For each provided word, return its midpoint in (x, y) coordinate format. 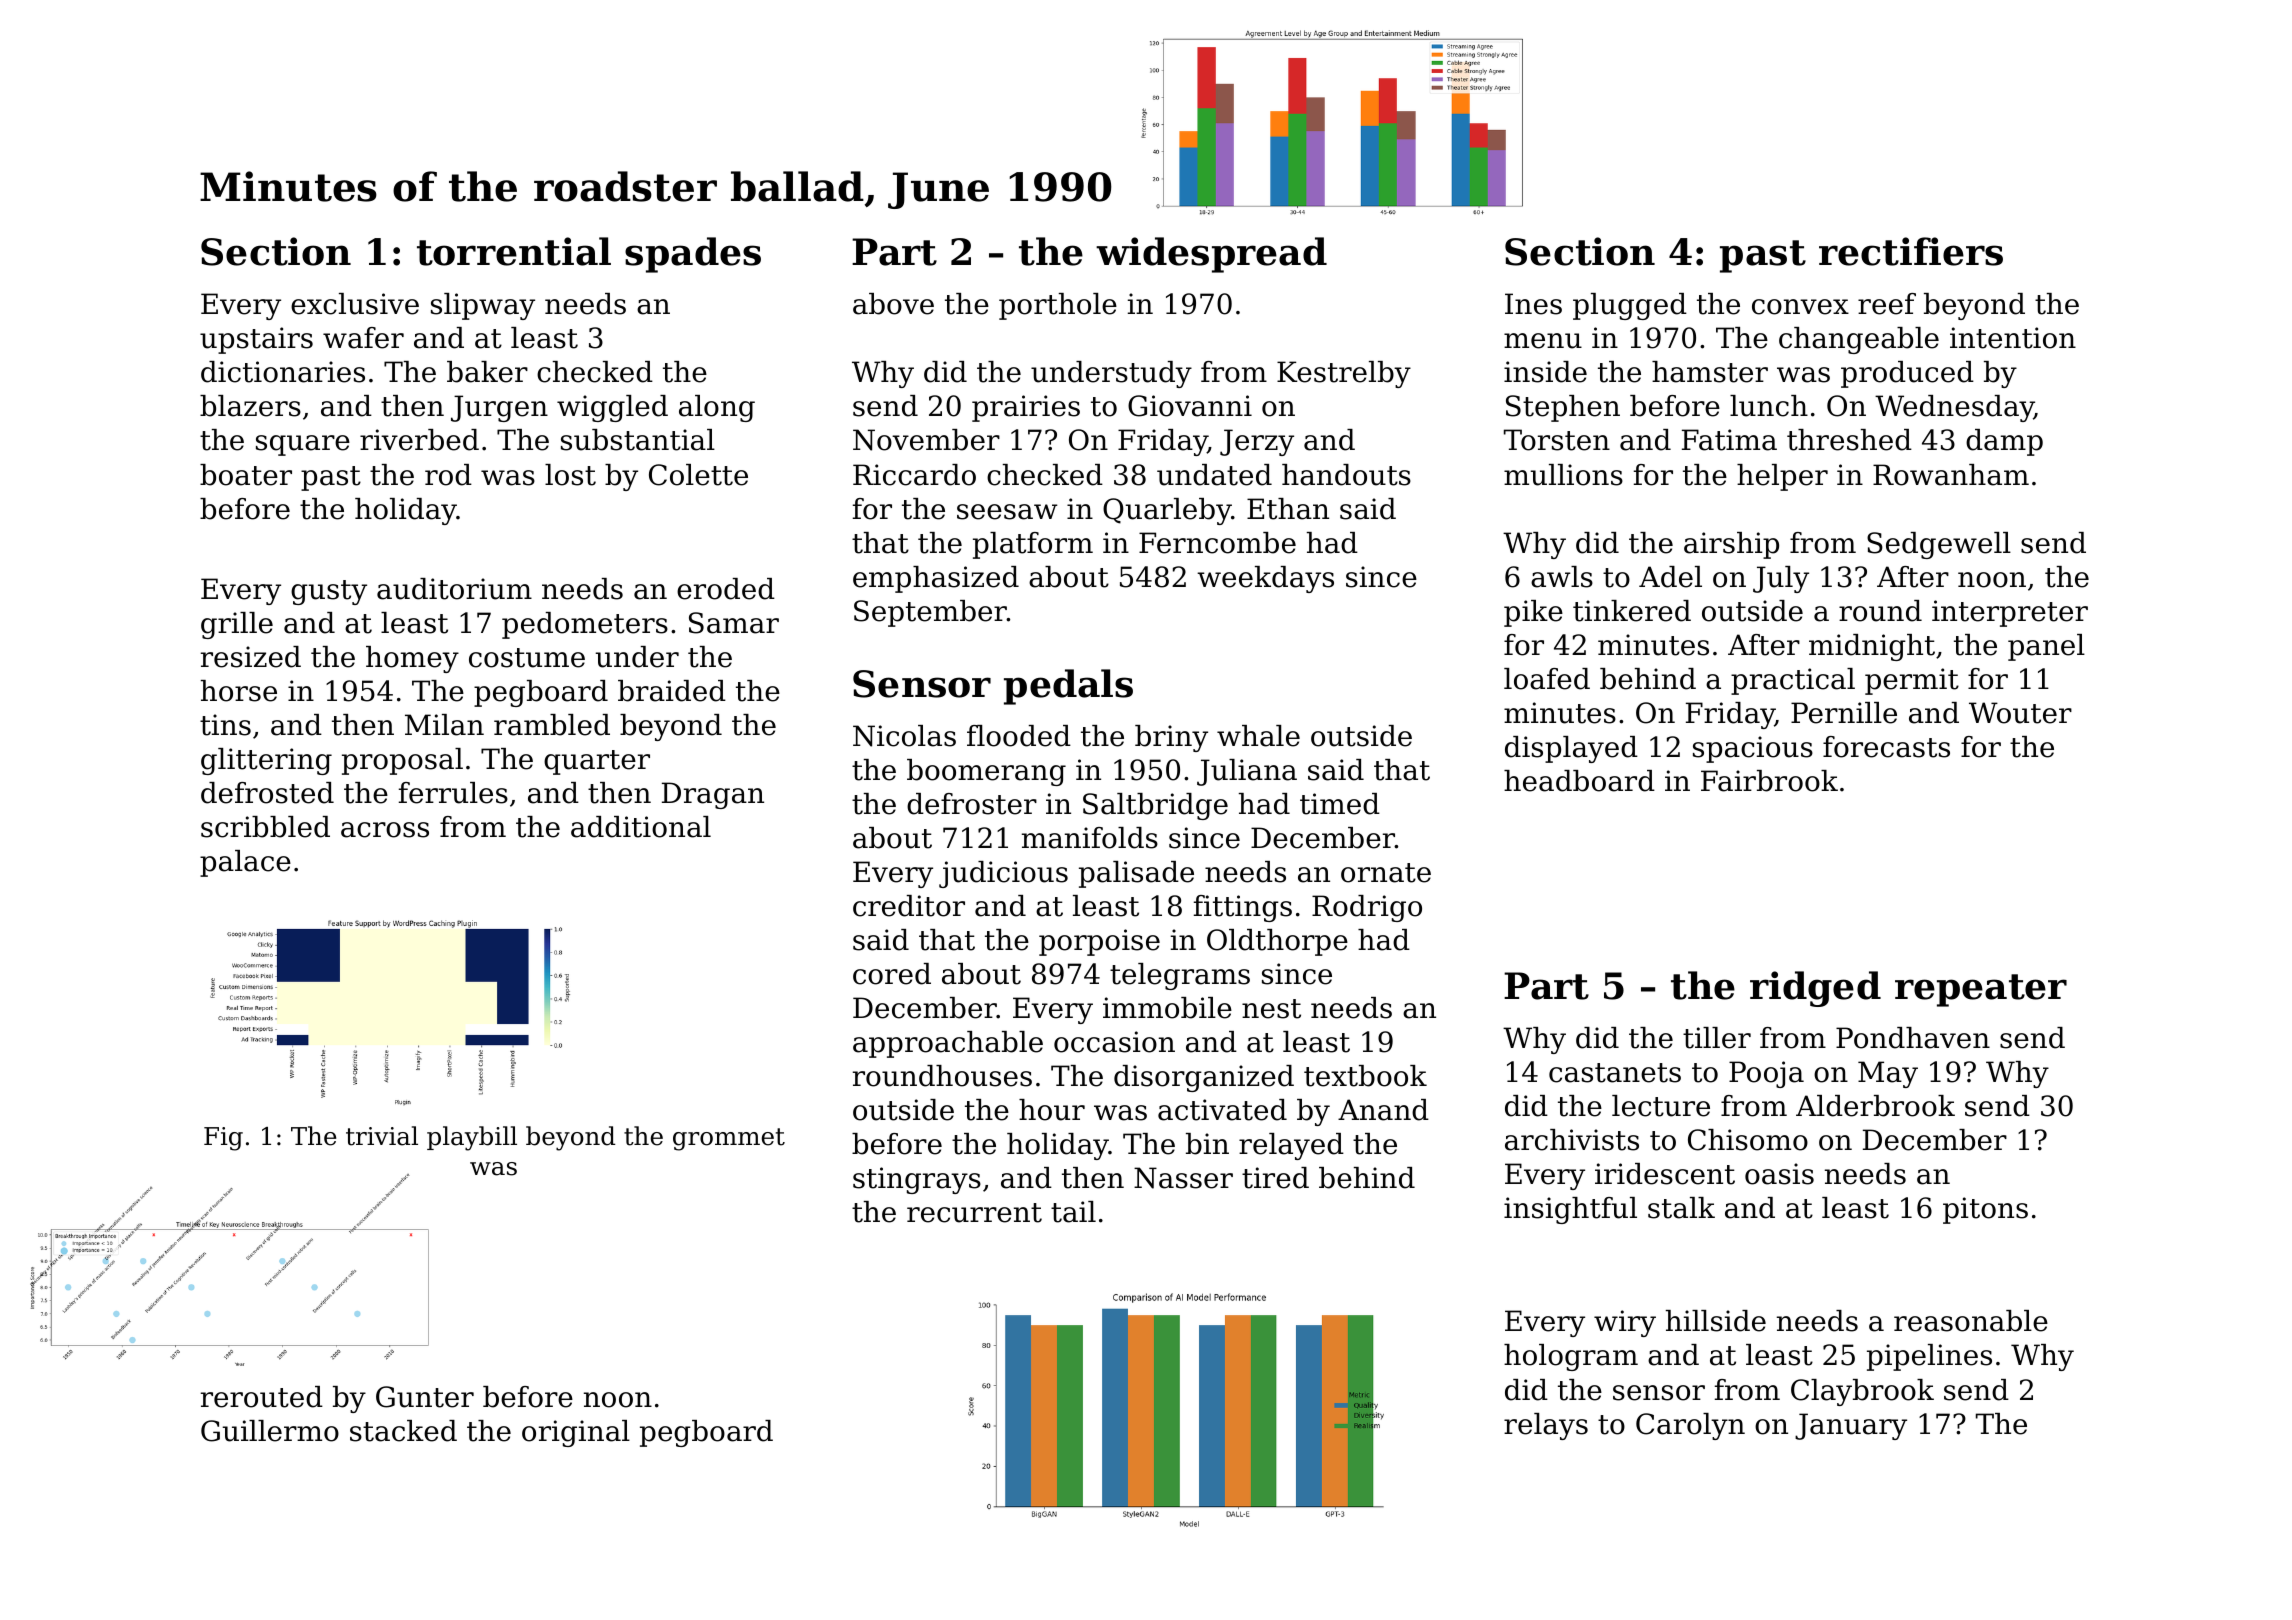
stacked (403, 1431)
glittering (266, 761)
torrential (514, 251)
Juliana (1247, 772)
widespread (1211, 255)
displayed (1571, 749)
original (576, 1433)
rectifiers (1911, 251)
